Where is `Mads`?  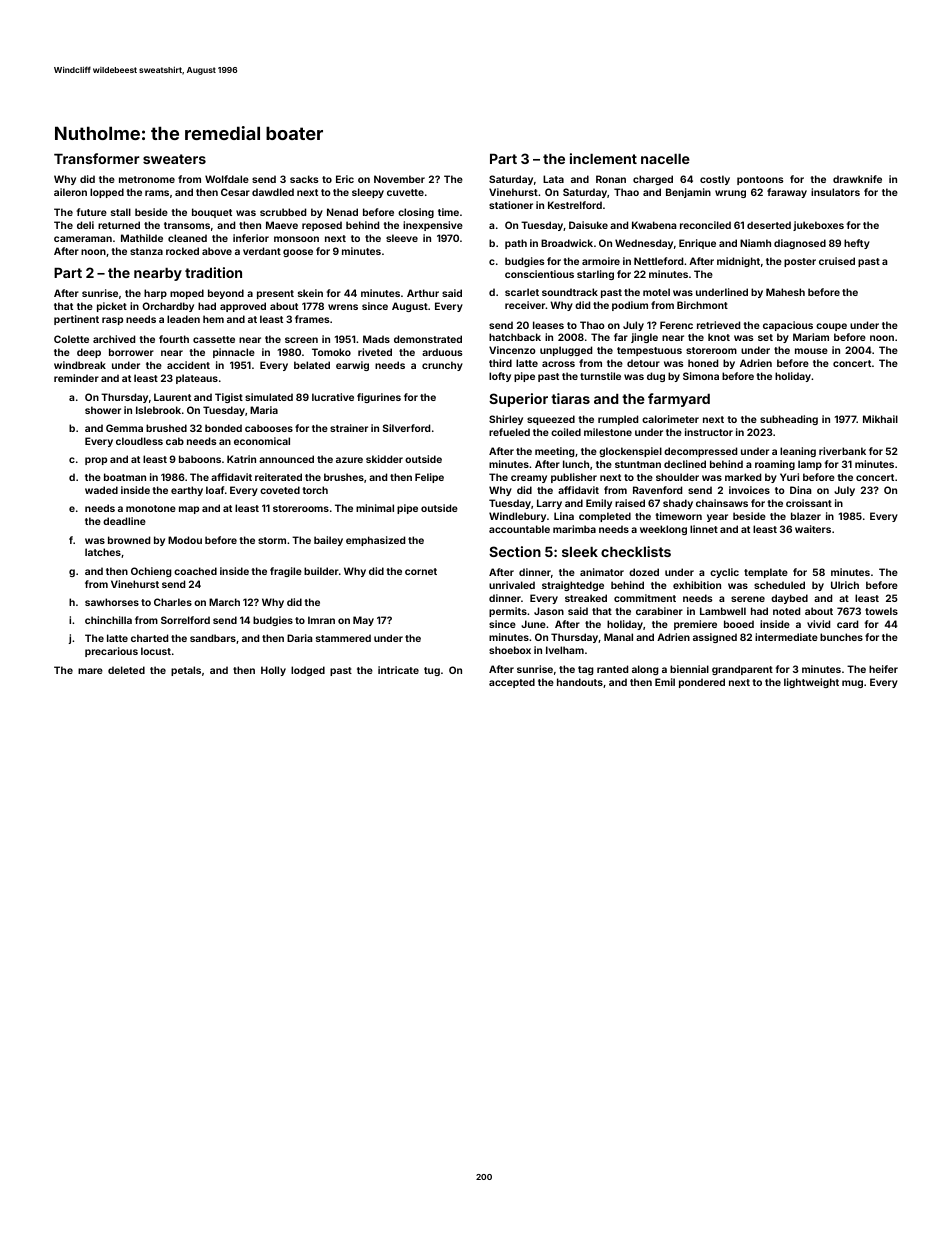
Mads is located at coordinates (376, 339).
